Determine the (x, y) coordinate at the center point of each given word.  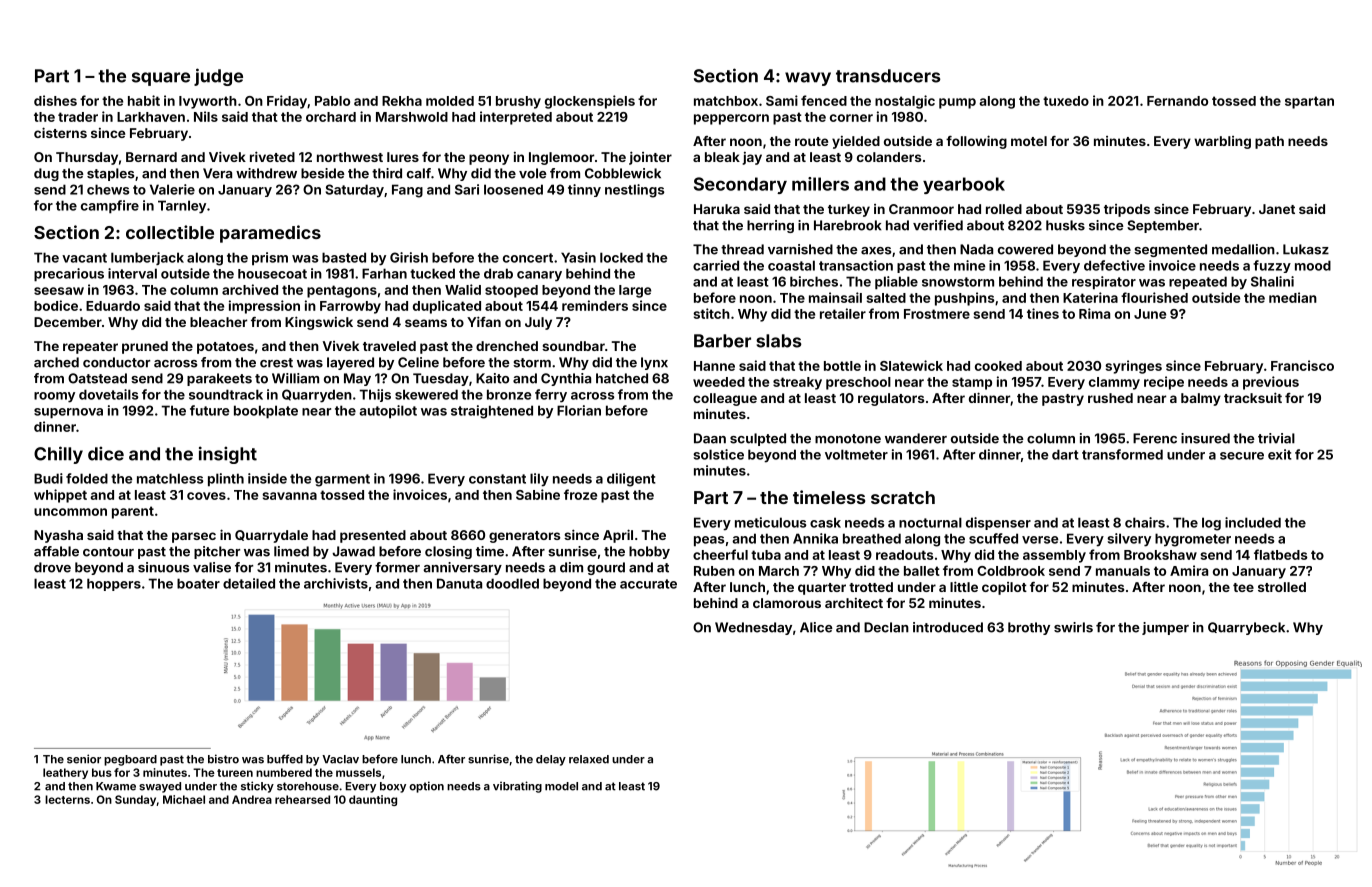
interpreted (516, 118)
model (561, 786)
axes (876, 251)
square (161, 79)
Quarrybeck (1246, 628)
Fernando (1177, 101)
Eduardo (113, 306)
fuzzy (1272, 266)
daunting (373, 800)
